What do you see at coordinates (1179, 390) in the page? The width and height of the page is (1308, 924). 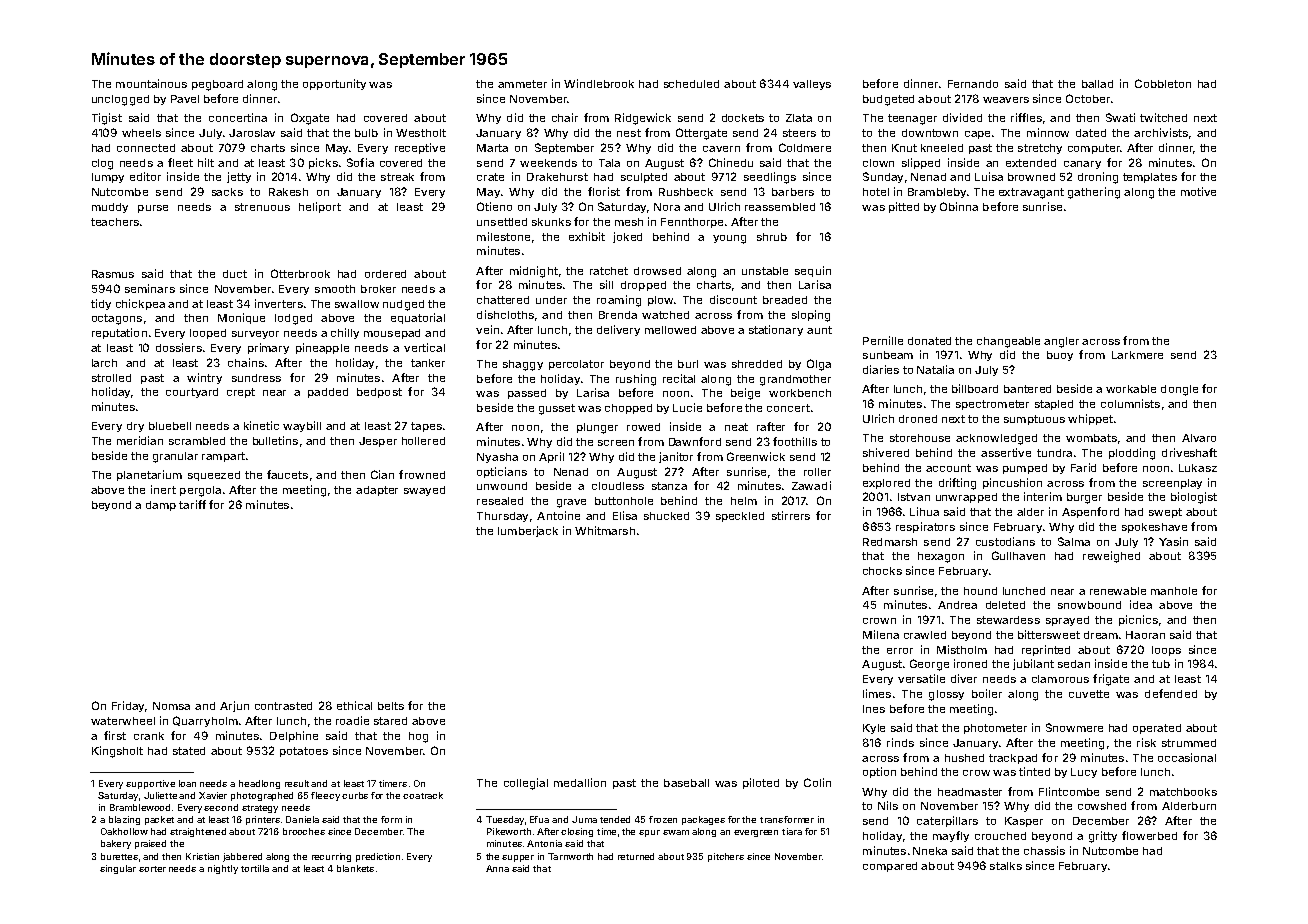 I see `dongle` at bounding box center [1179, 390].
